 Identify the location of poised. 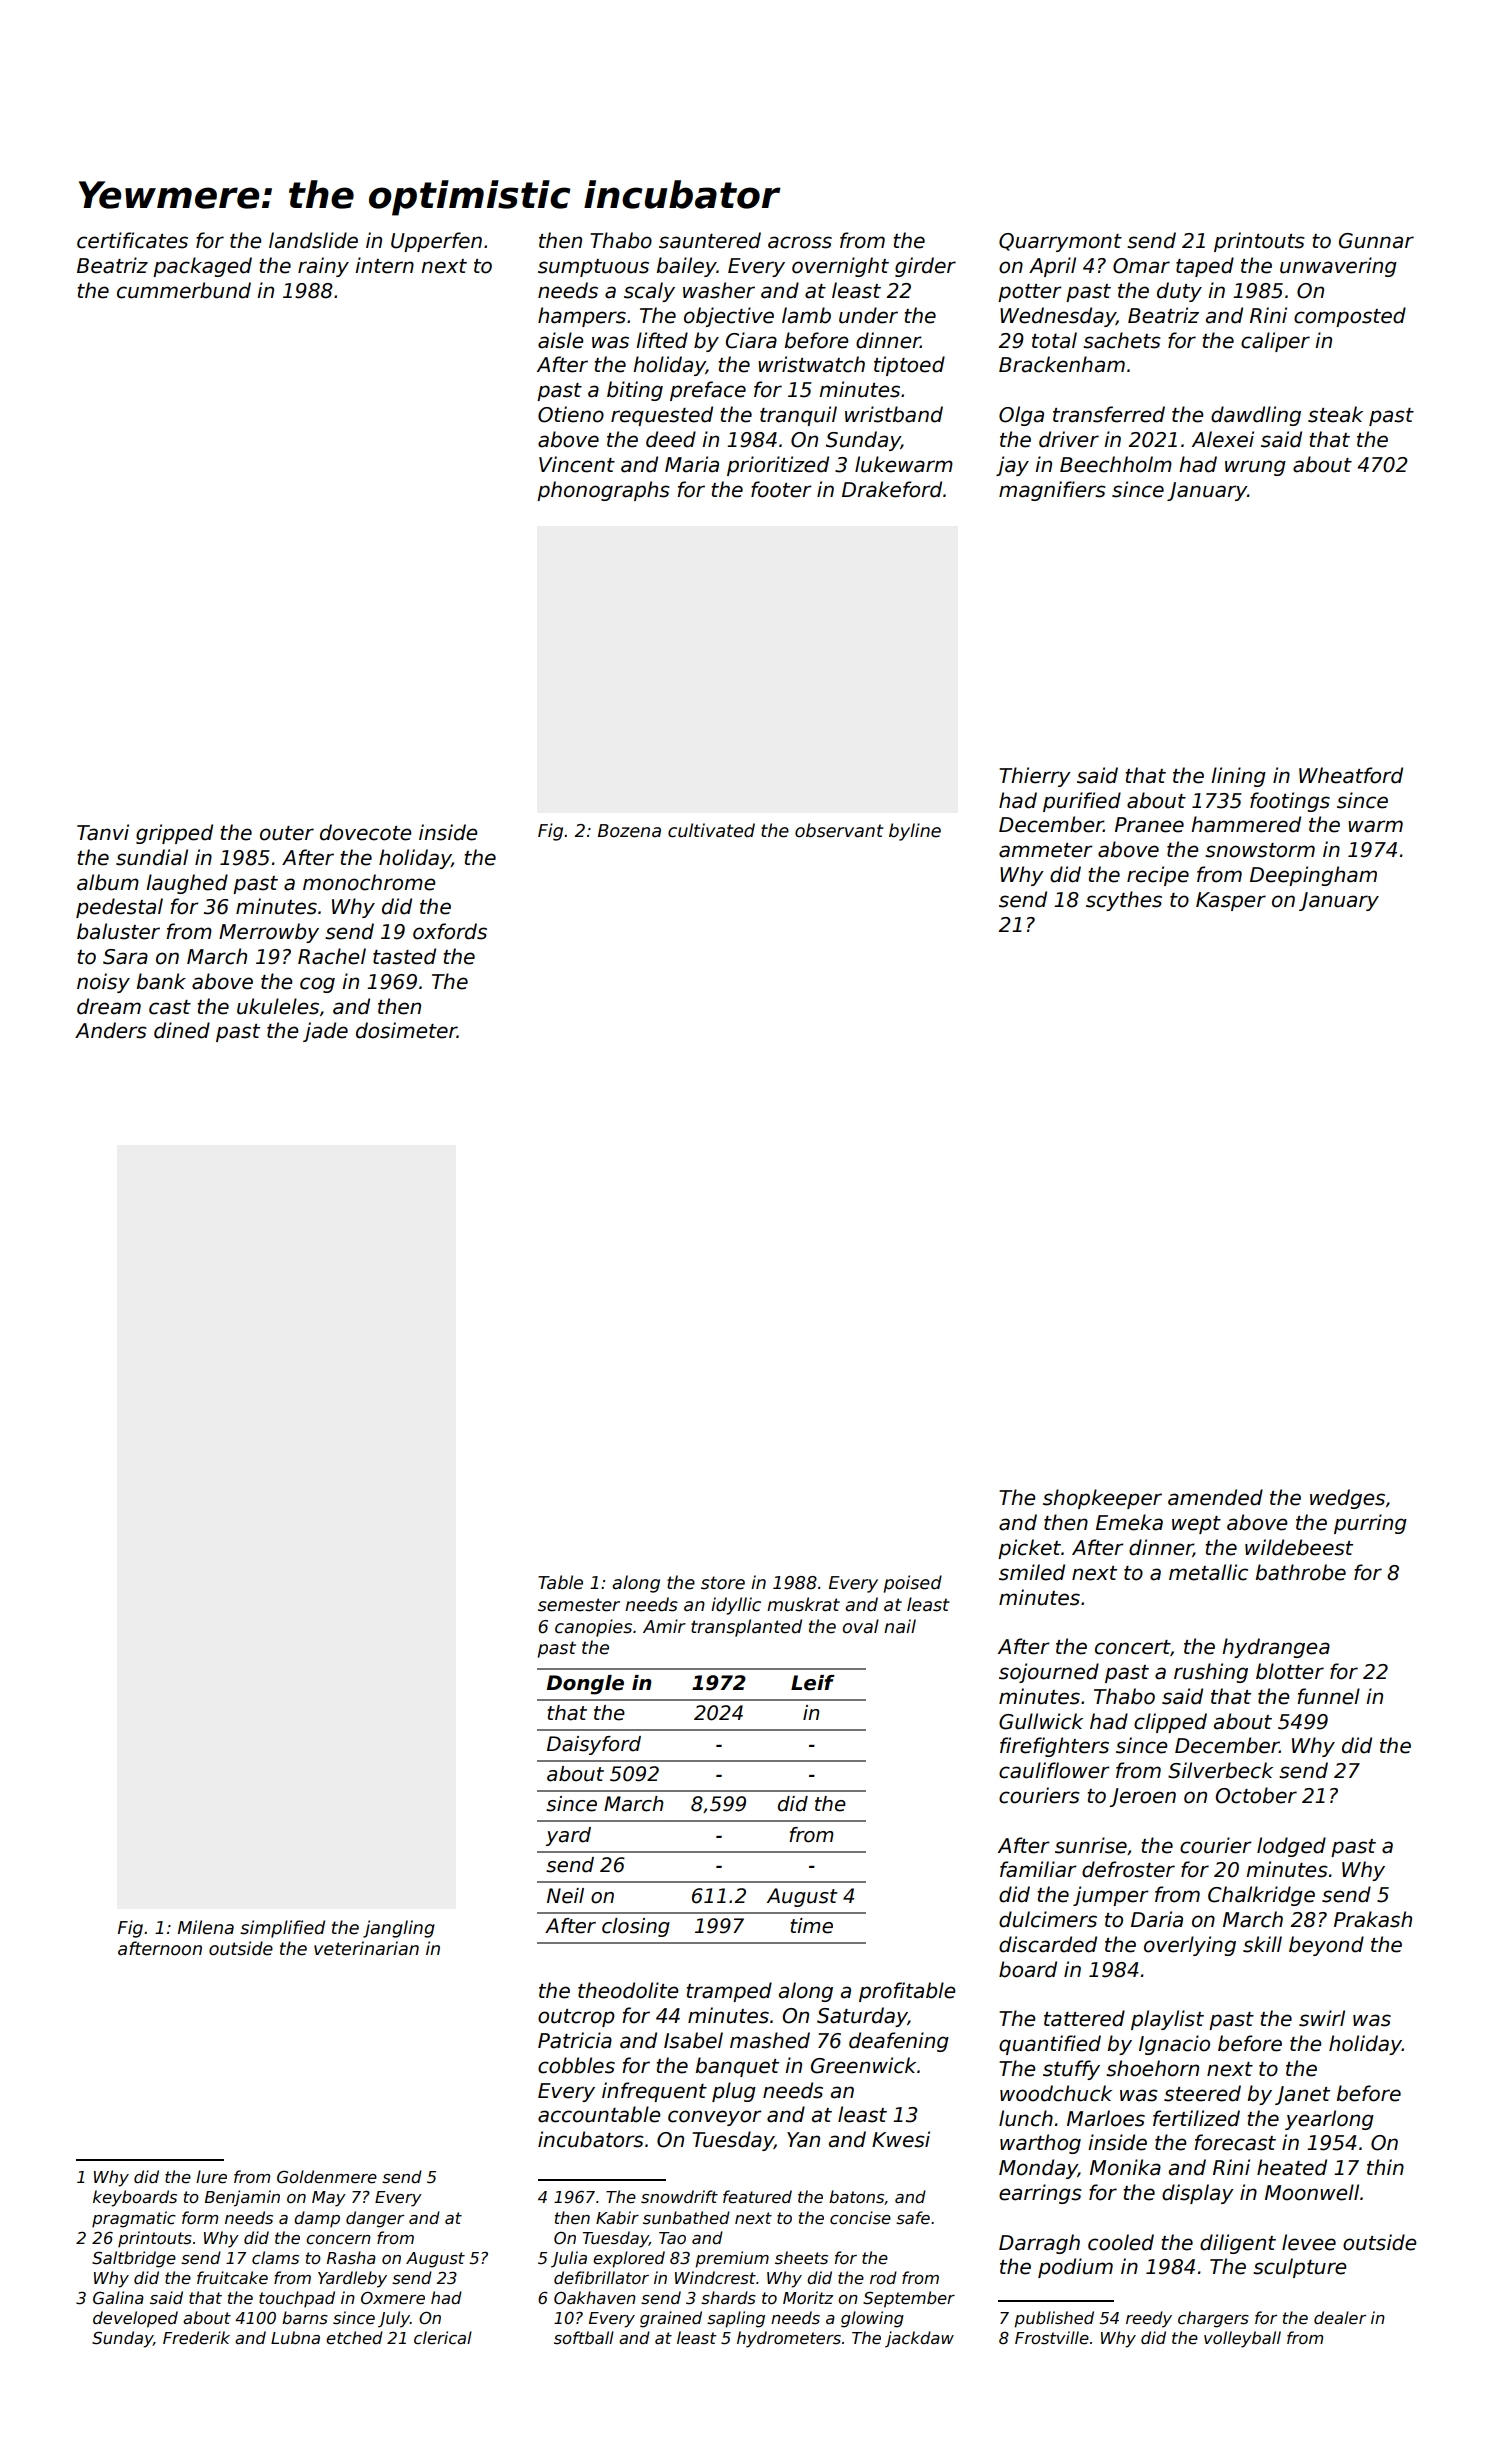
(912, 1584).
